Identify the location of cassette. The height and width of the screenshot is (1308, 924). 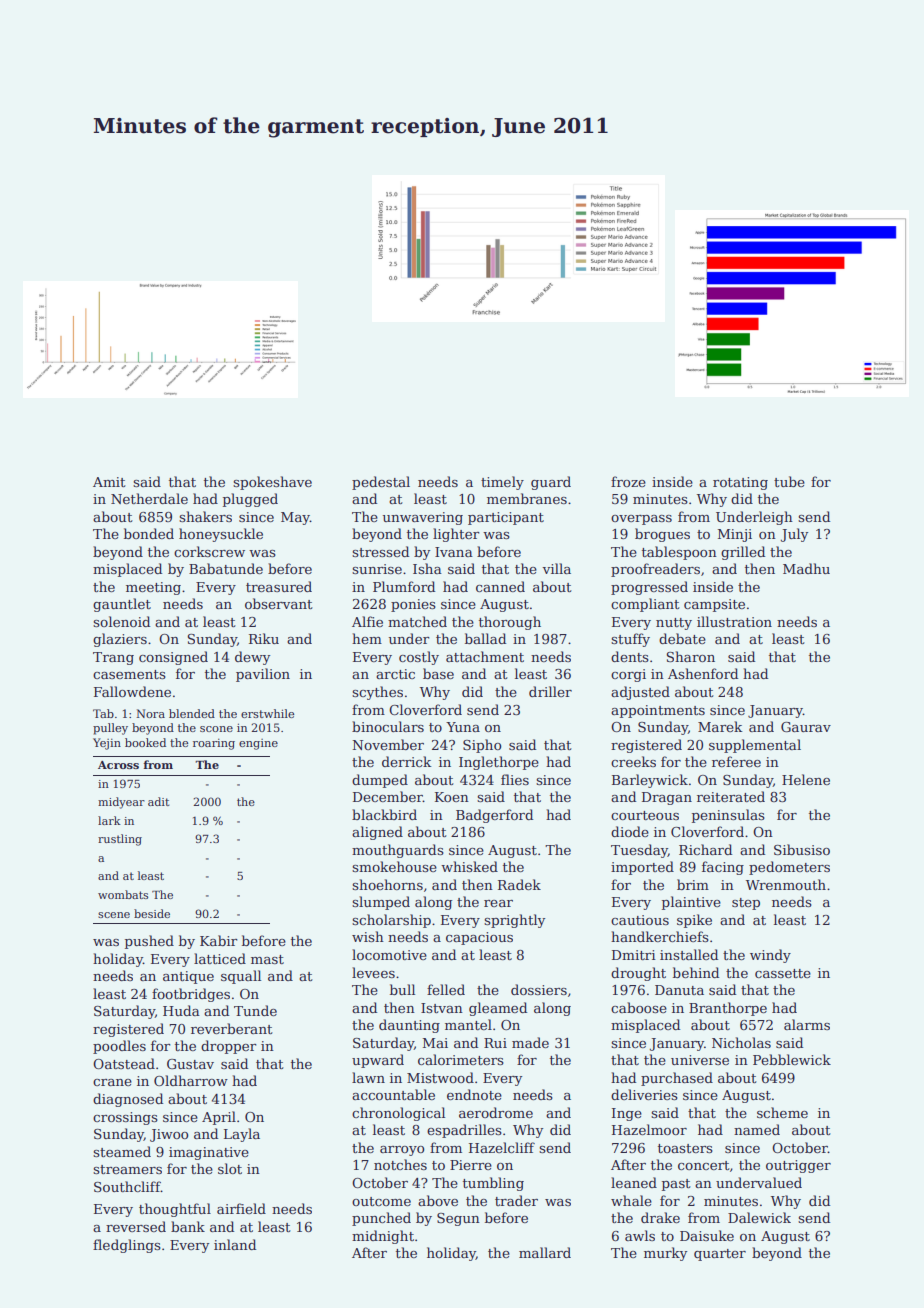
(783, 973).
